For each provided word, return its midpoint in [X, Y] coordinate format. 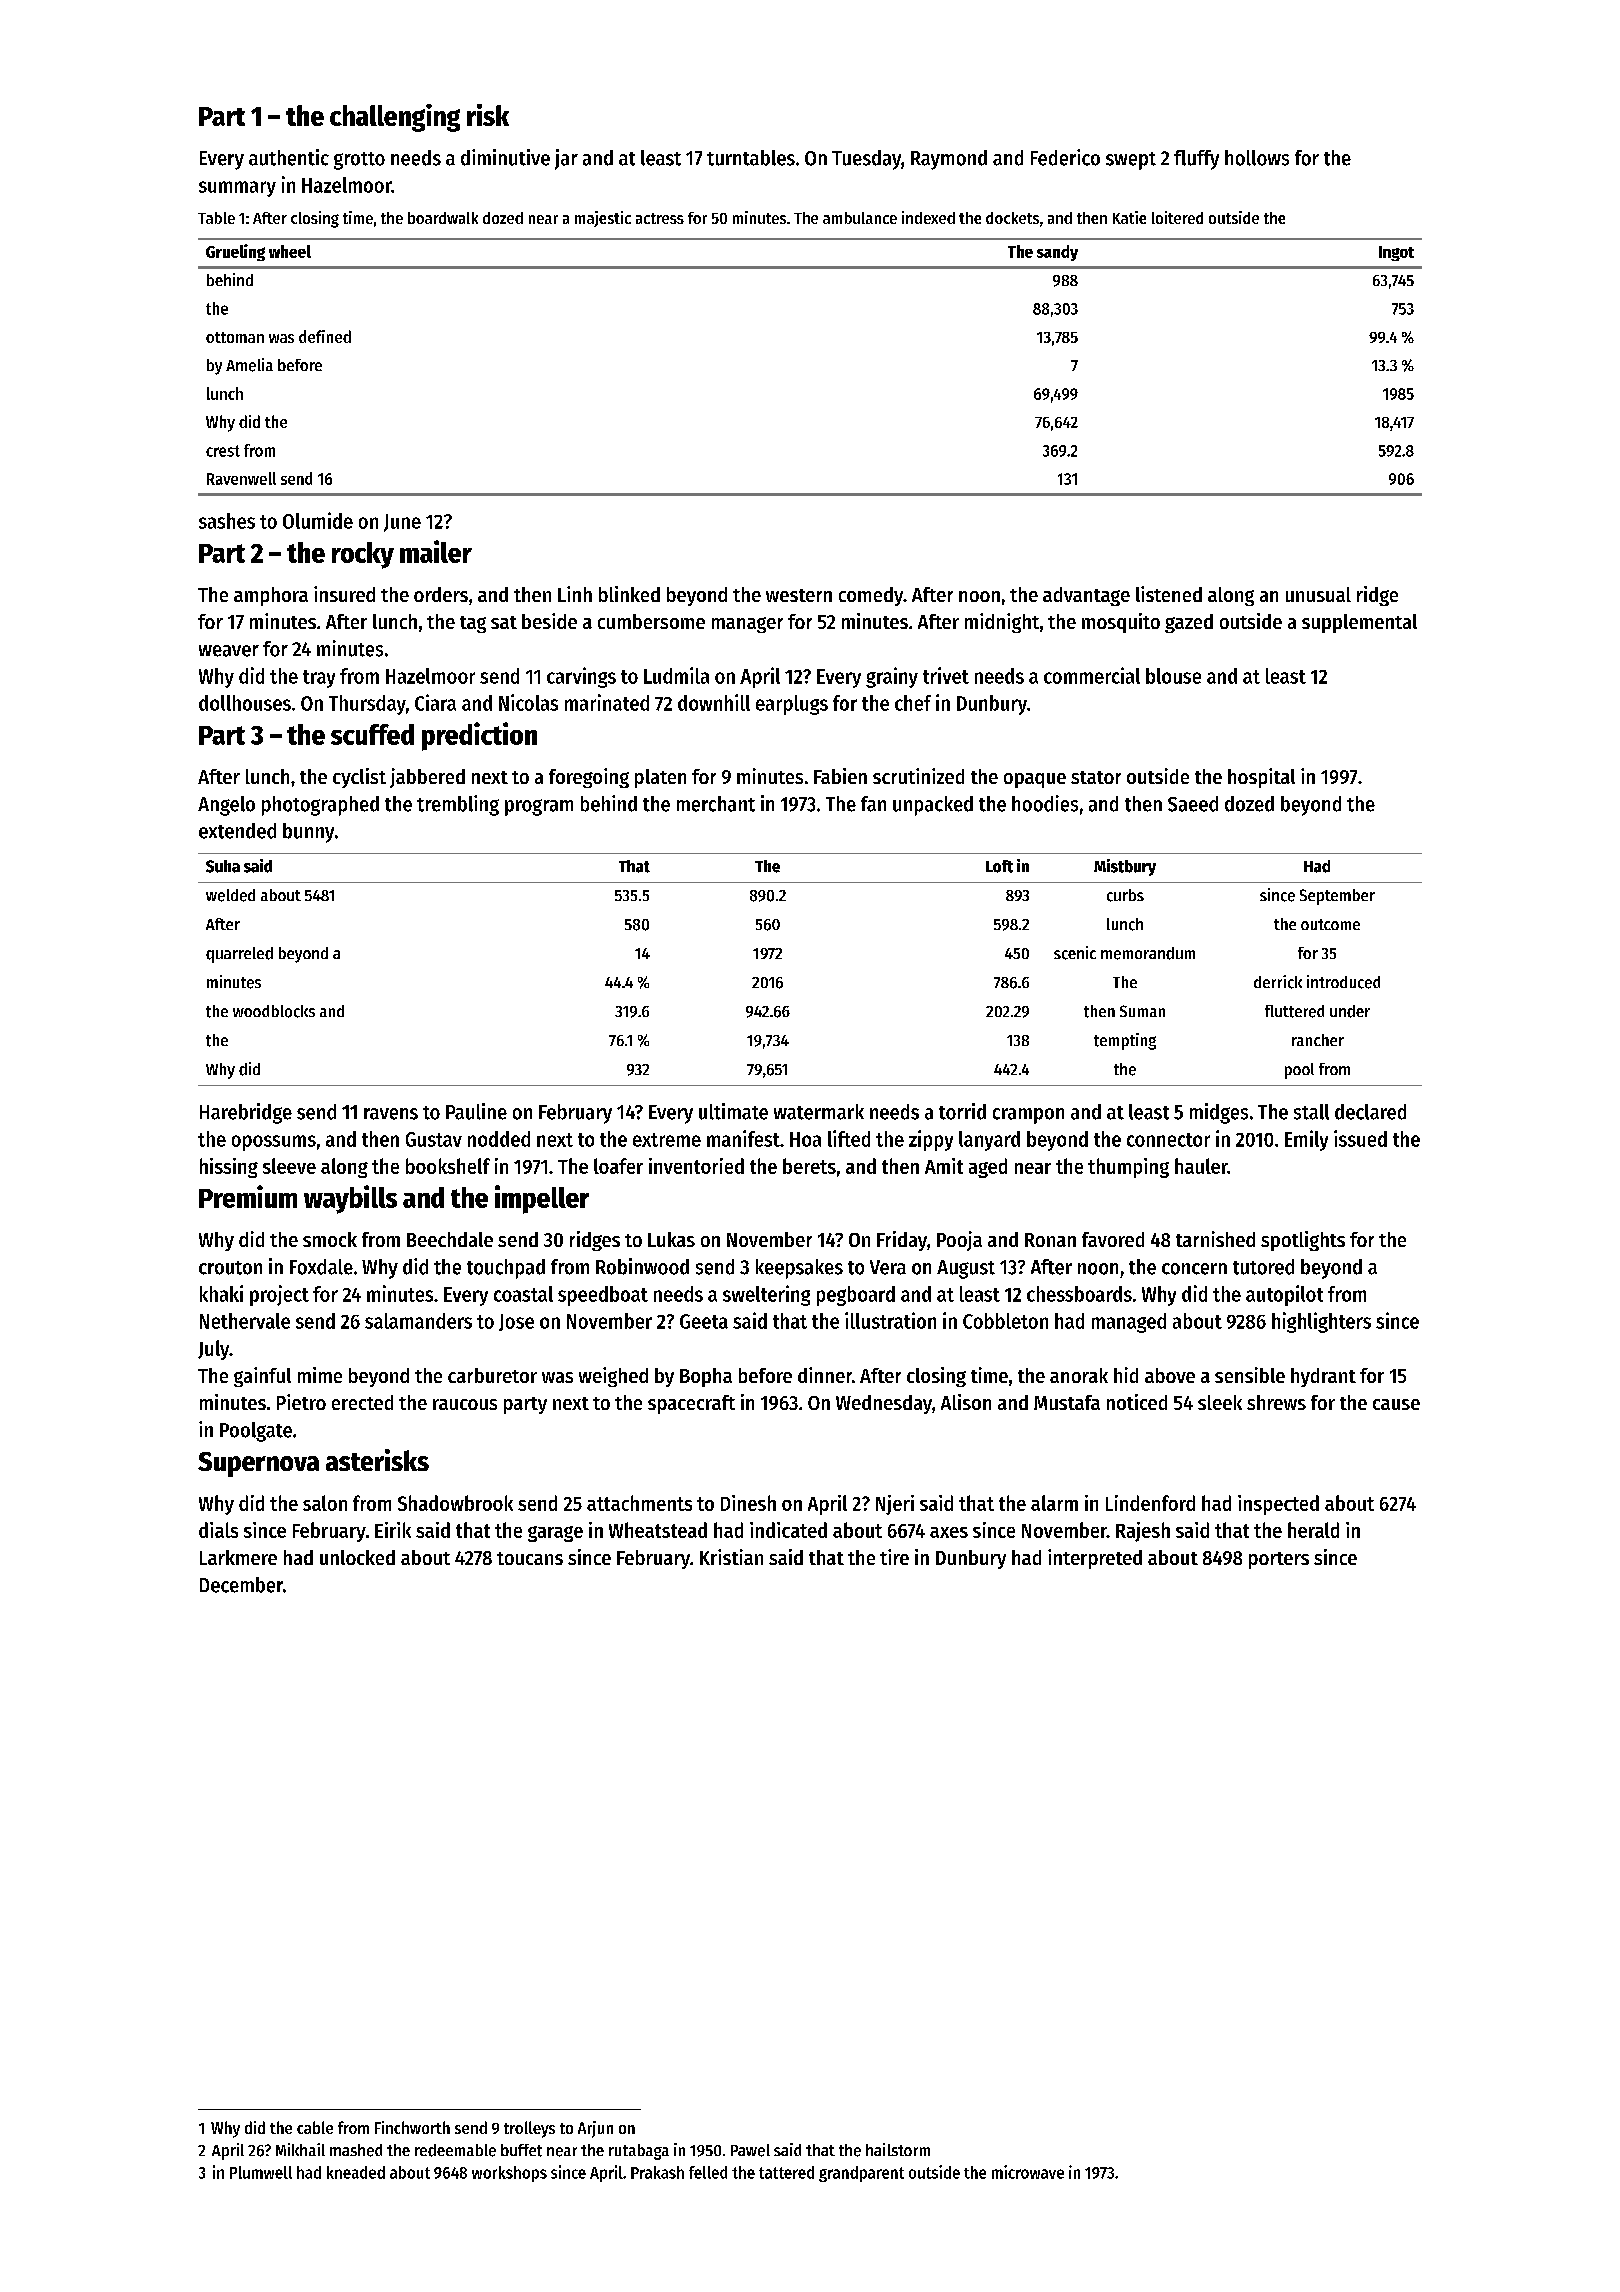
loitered [1177, 217]
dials [218, 1530]
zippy [931, 1140]
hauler [1201, 1166]
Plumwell [261, 2172]
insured [344, 594]
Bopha [706, 1377]
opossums [274, 1143]
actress [660, 218]
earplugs [792, 705]
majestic [603, 219]
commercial [1092, 675]
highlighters [1321, 1322]
